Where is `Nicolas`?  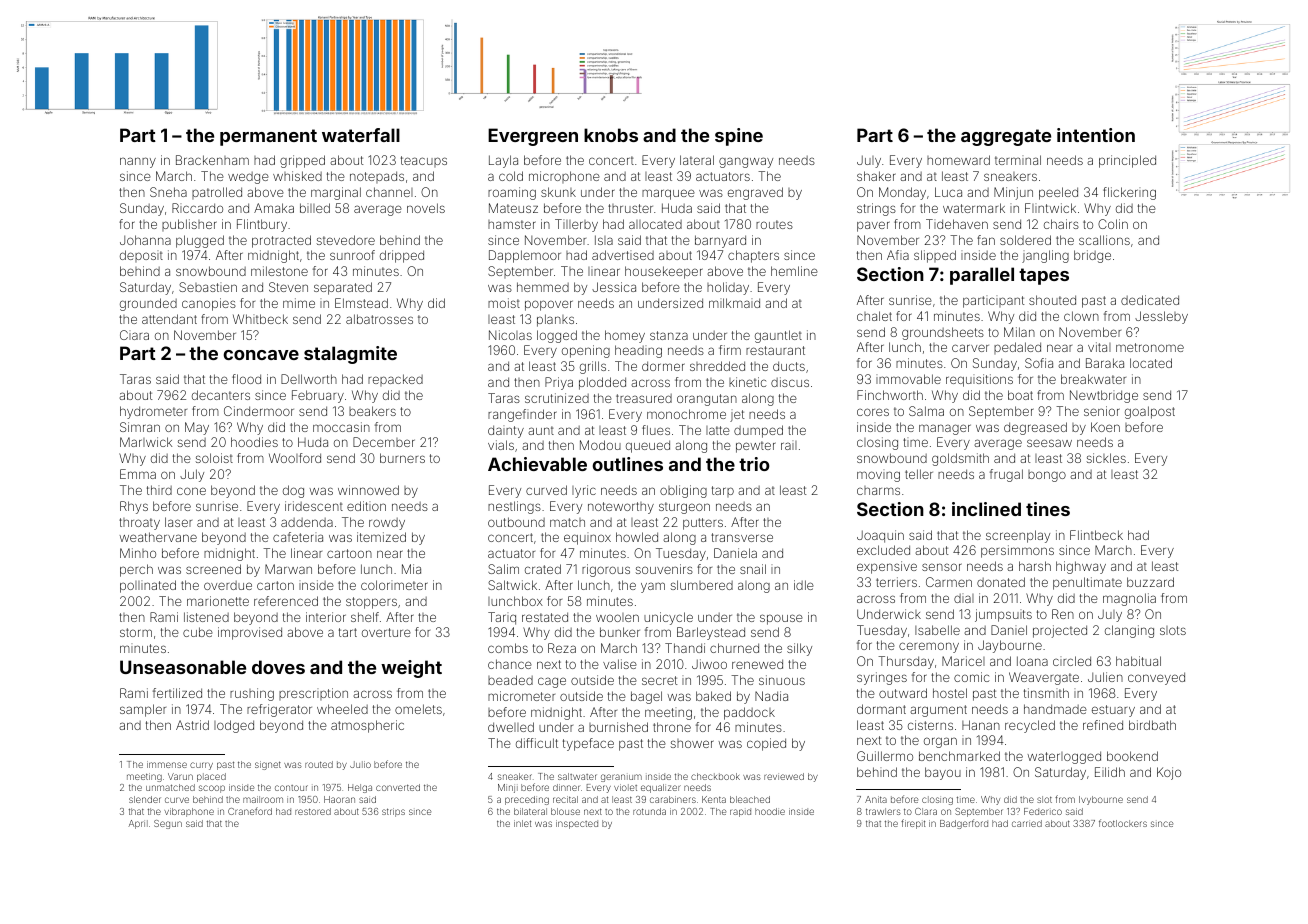
Nicolas is located at coordinates (510, 335).
